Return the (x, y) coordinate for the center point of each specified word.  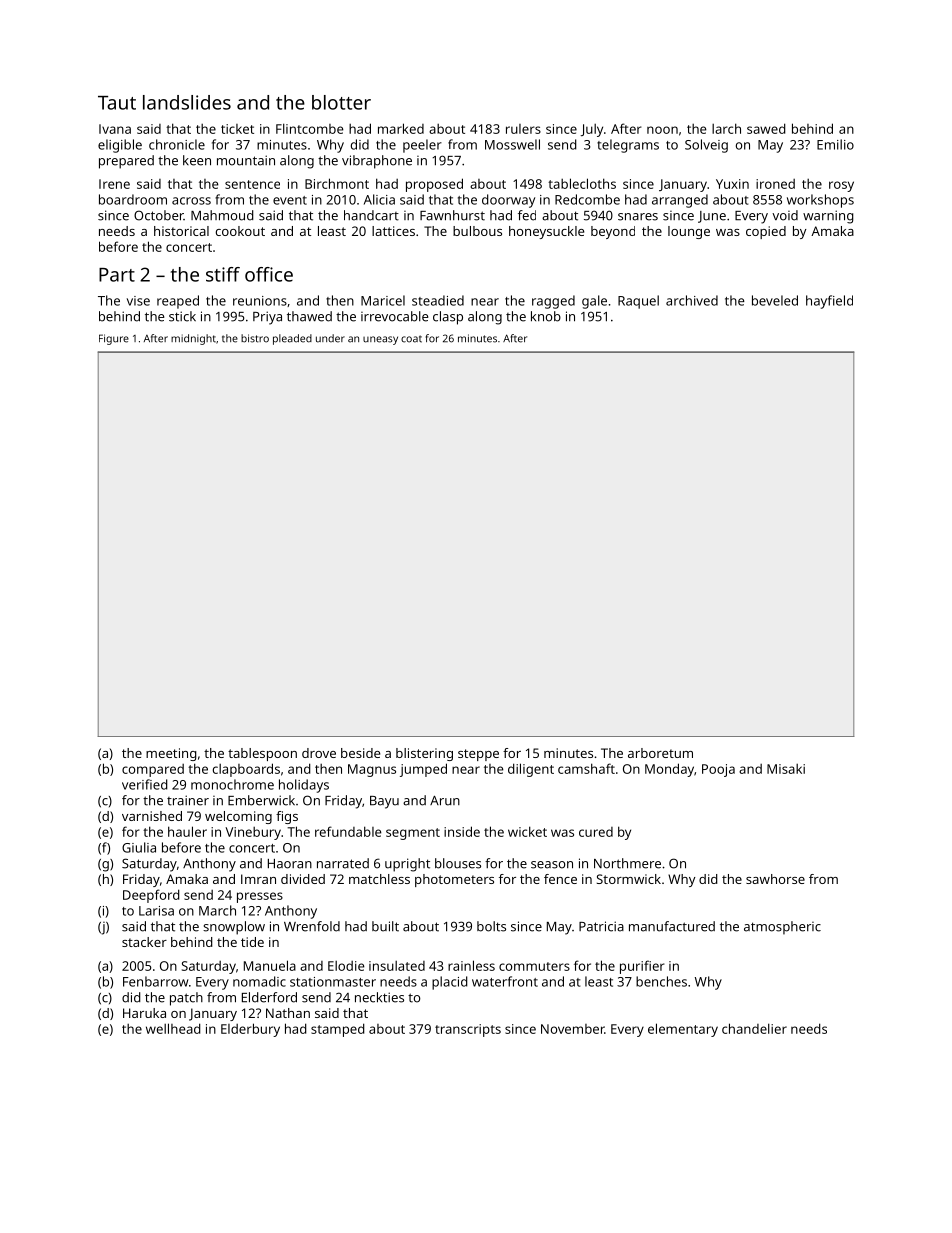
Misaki (786, 769)
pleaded (292, 339)
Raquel (638, 302)
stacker (144, 942)
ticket (237, 129)
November (573, 1029)
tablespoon (262, 754)
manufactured (672, 926)
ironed (775, 184)
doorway (508, 201)
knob (546, 316)
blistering (424, 754)
